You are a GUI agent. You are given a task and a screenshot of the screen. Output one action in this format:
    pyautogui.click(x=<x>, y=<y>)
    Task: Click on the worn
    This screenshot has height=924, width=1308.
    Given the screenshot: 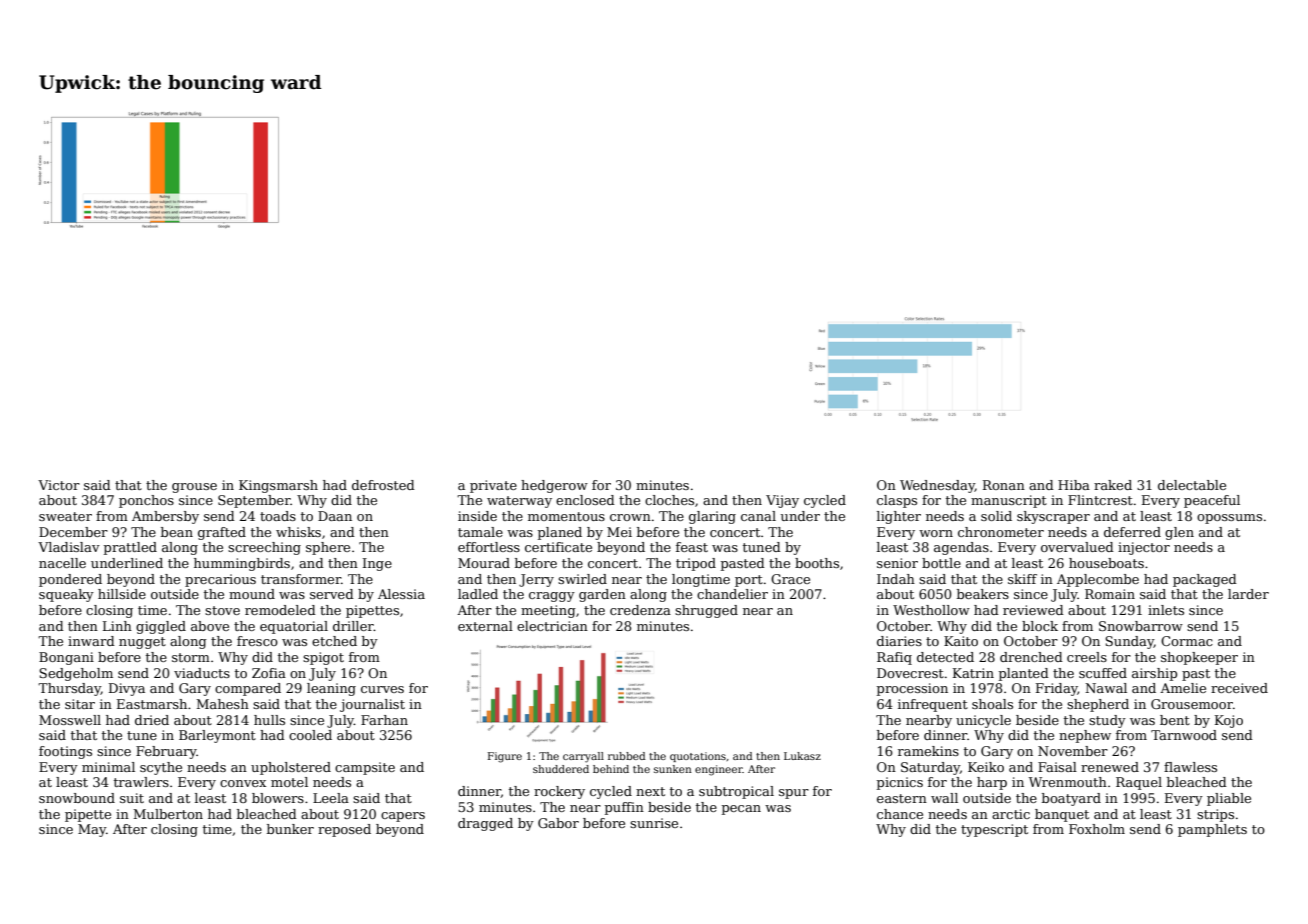 What is the action you would take?
    pyautogui.click(x=936, y=533)
